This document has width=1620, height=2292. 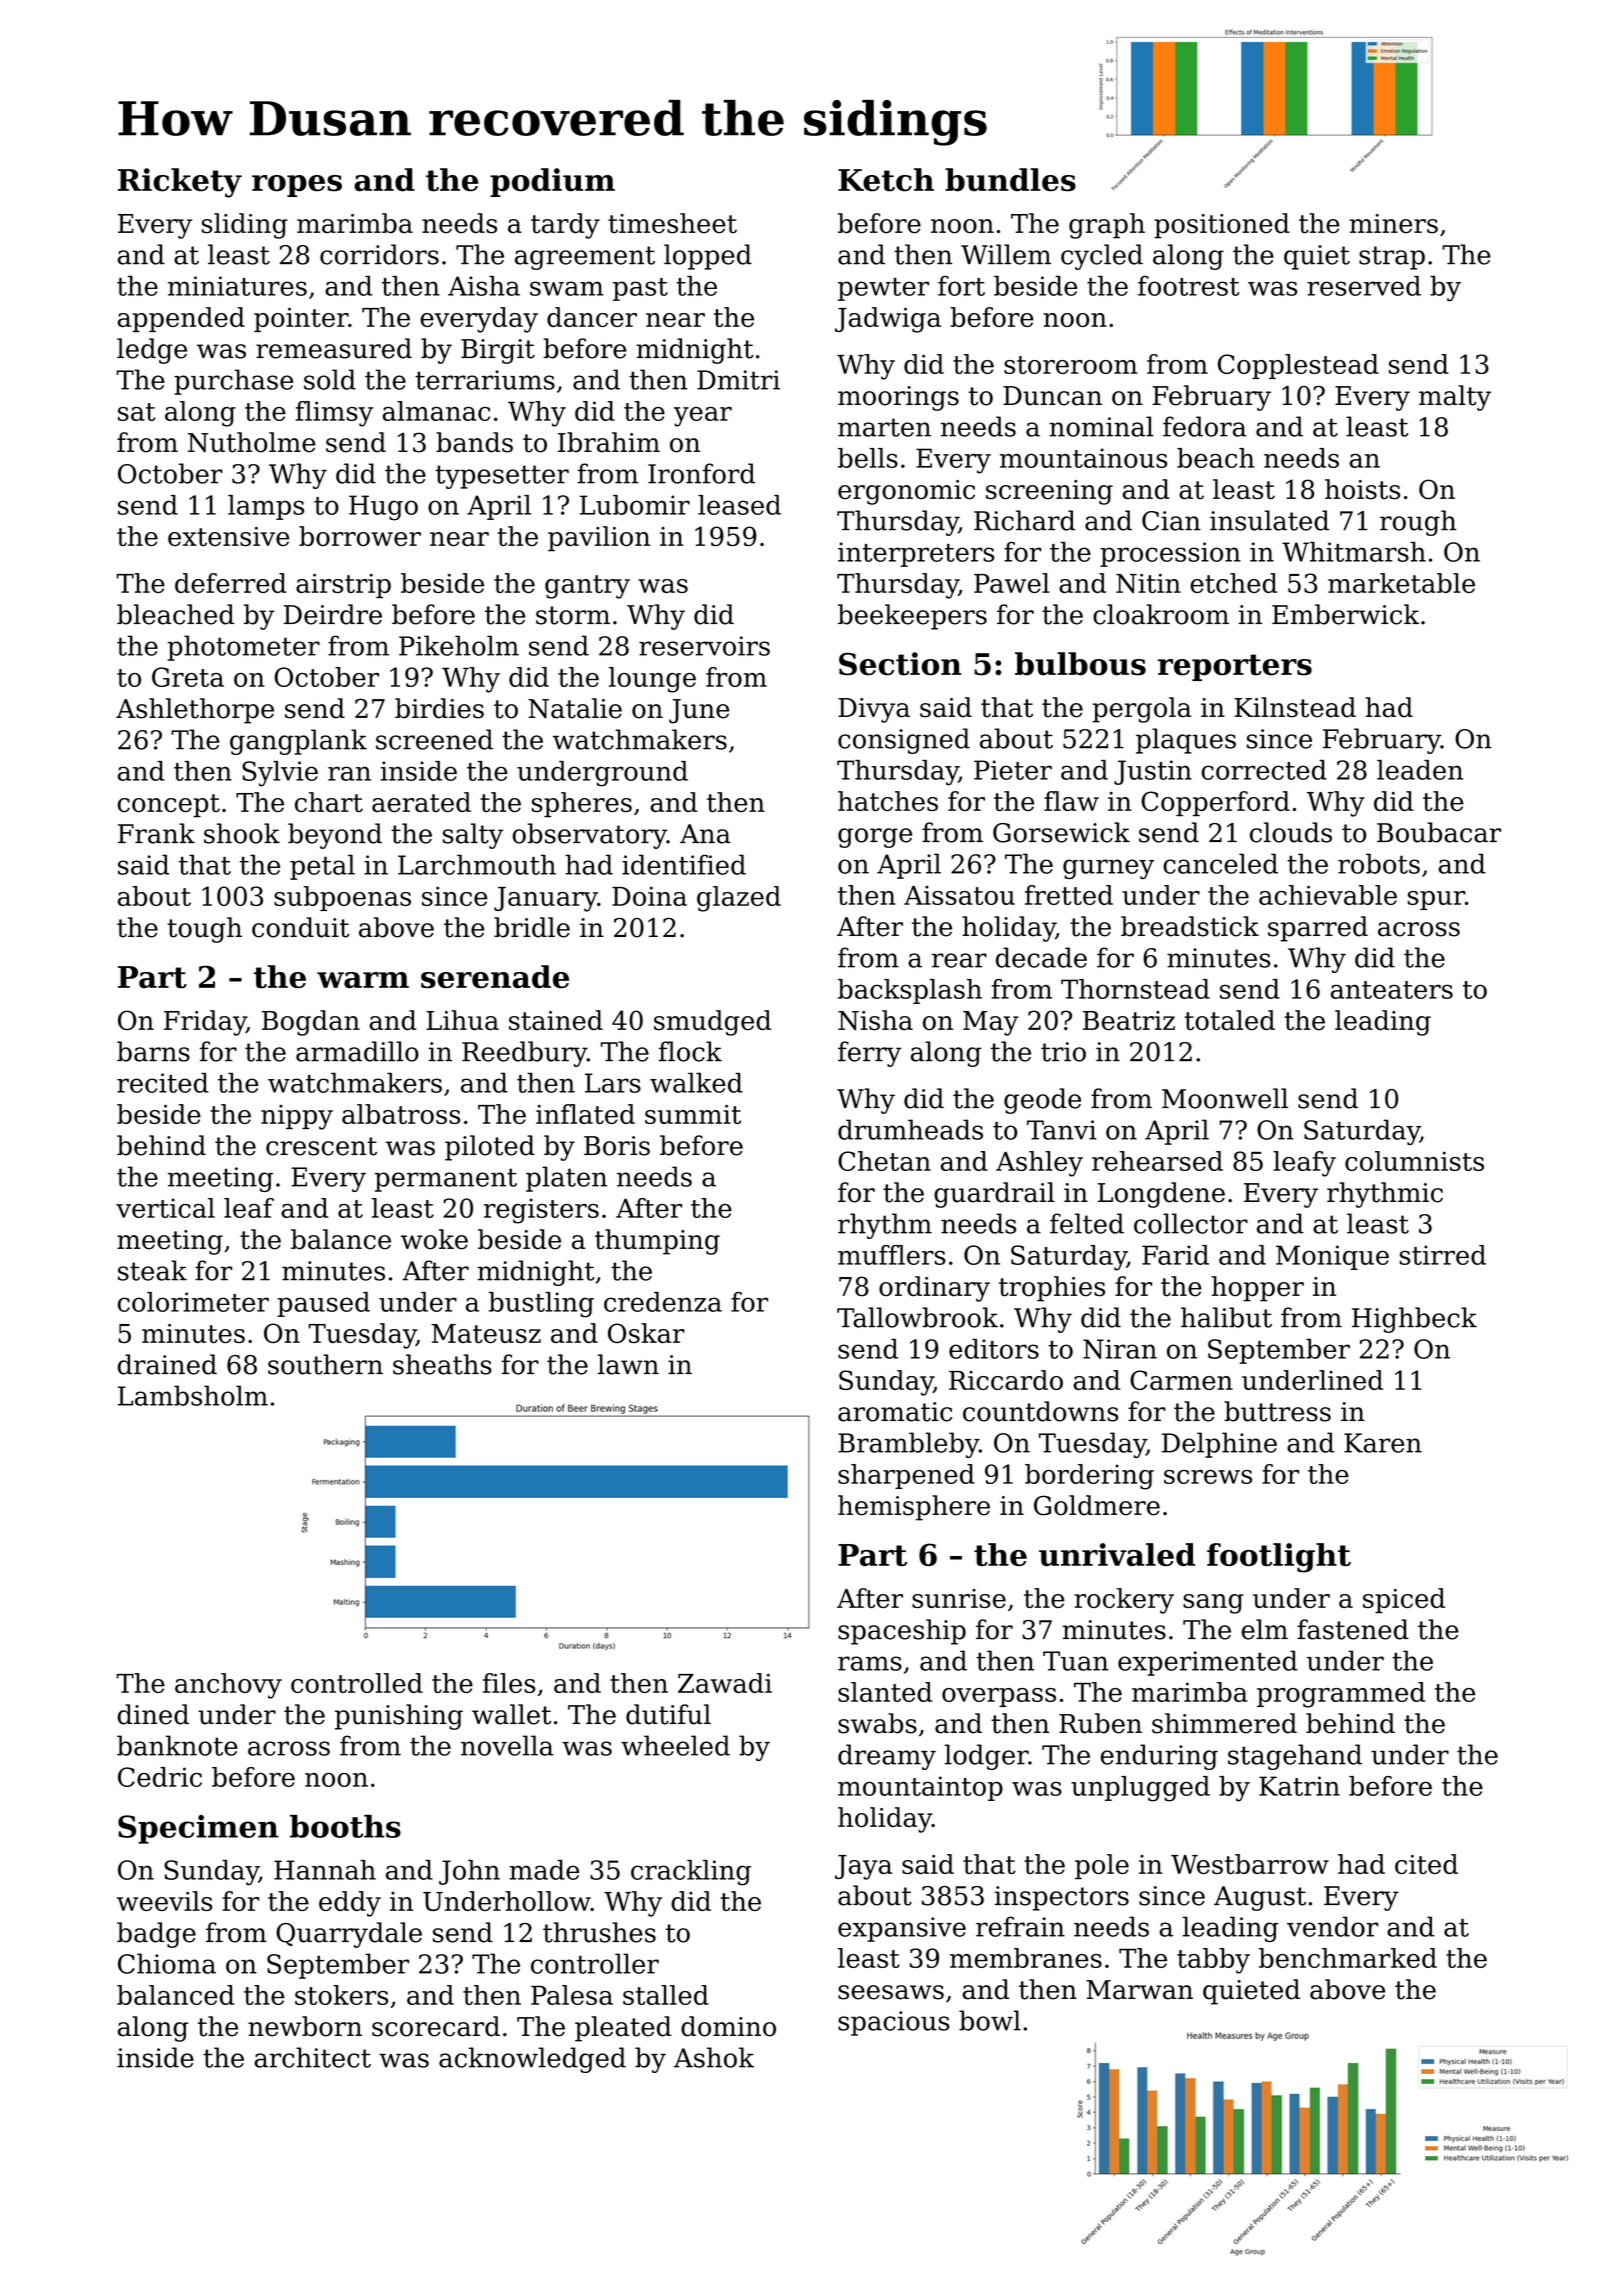 I want to click on bands, so click(x=474, y=442).
